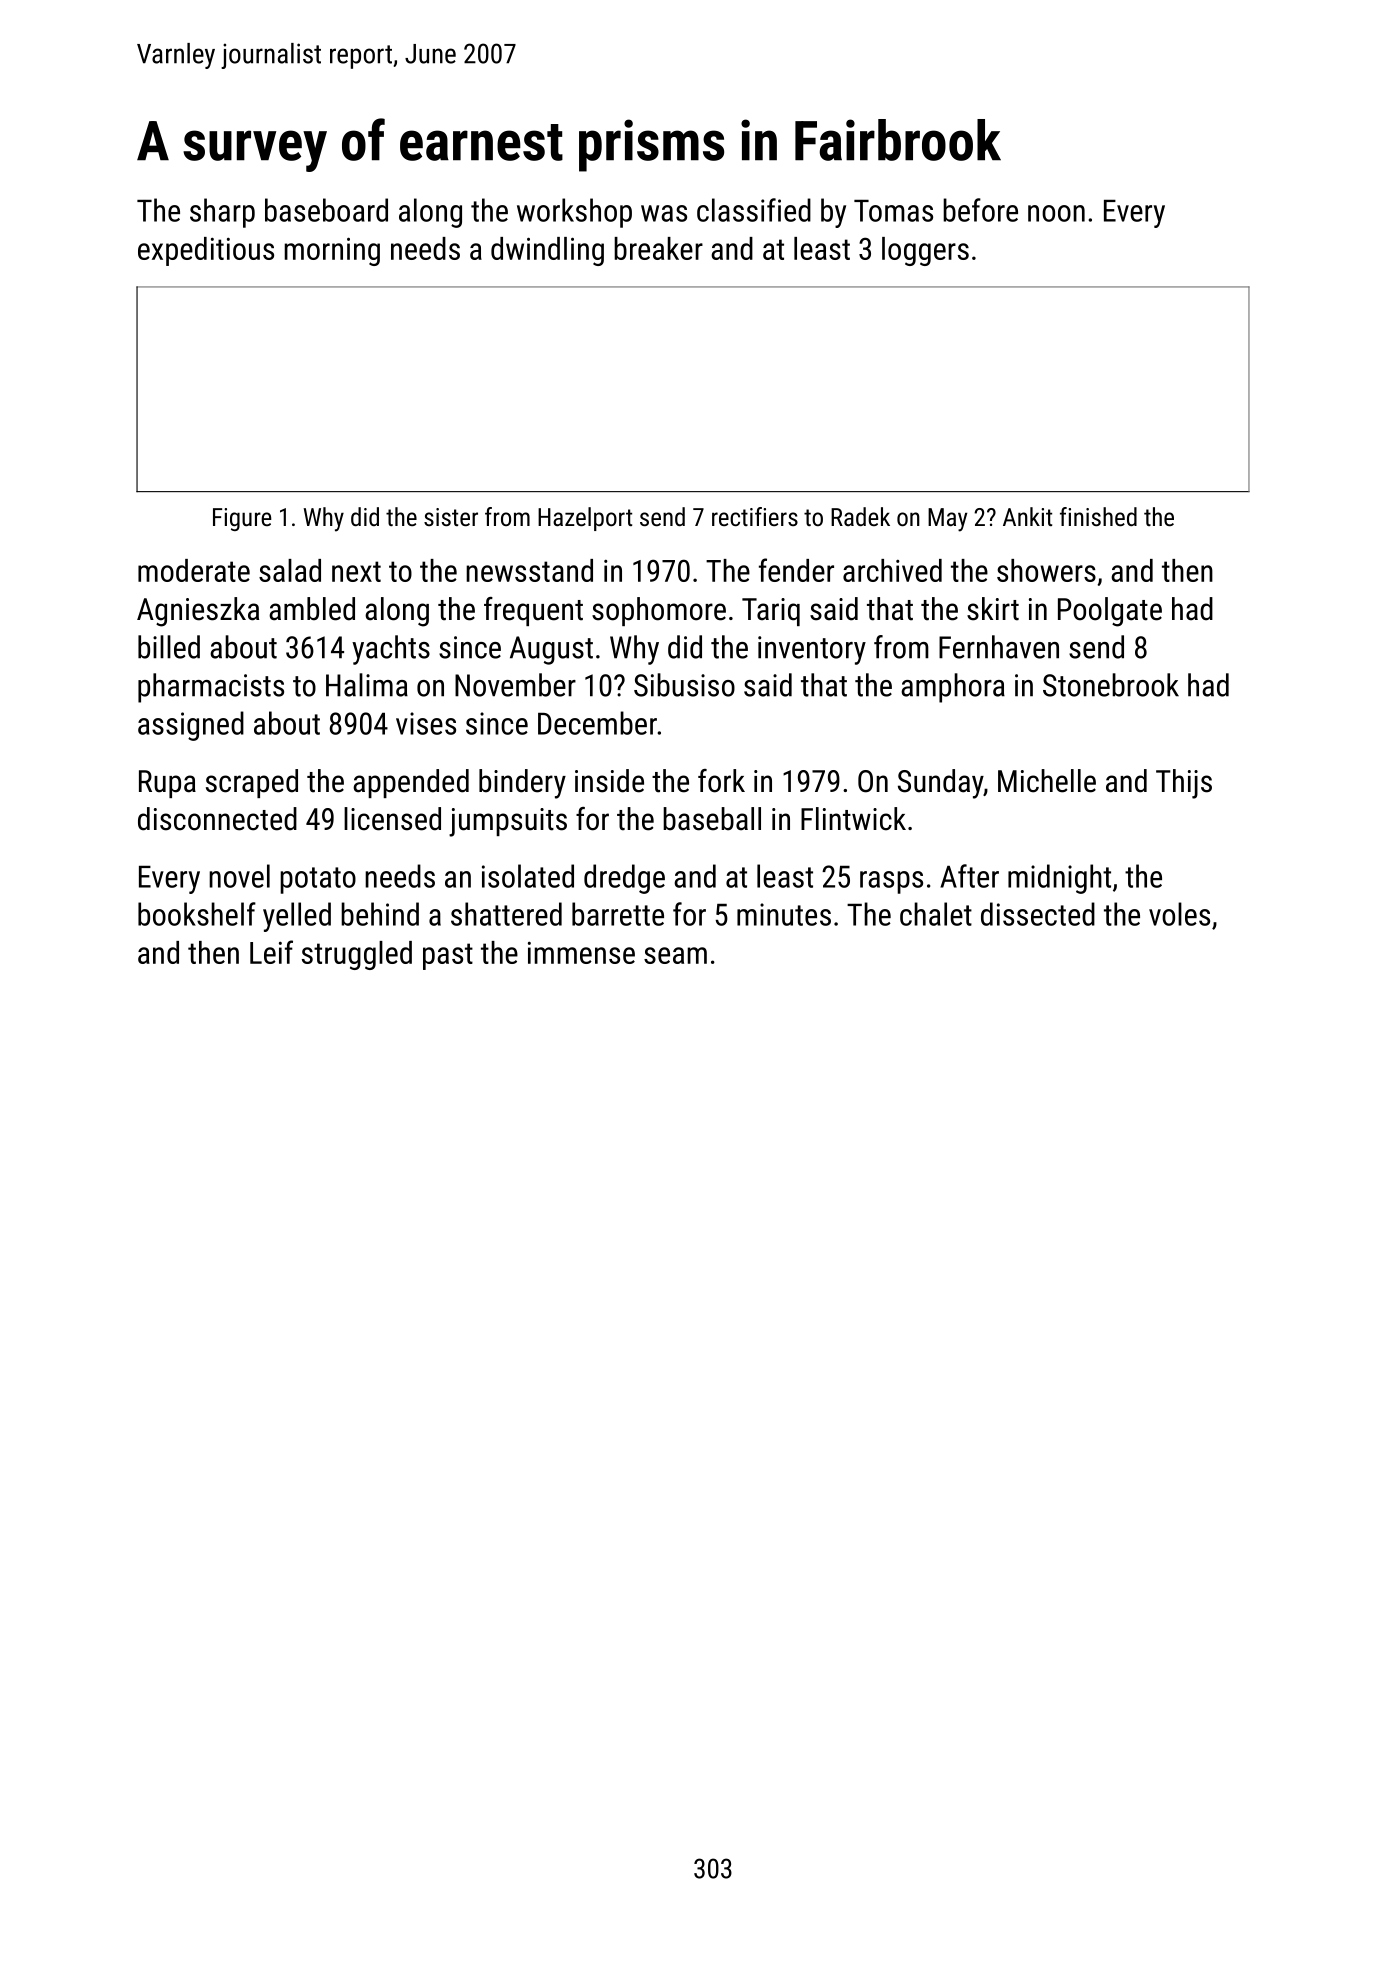  I want to click on Sibusiso, so click(684, 685).
